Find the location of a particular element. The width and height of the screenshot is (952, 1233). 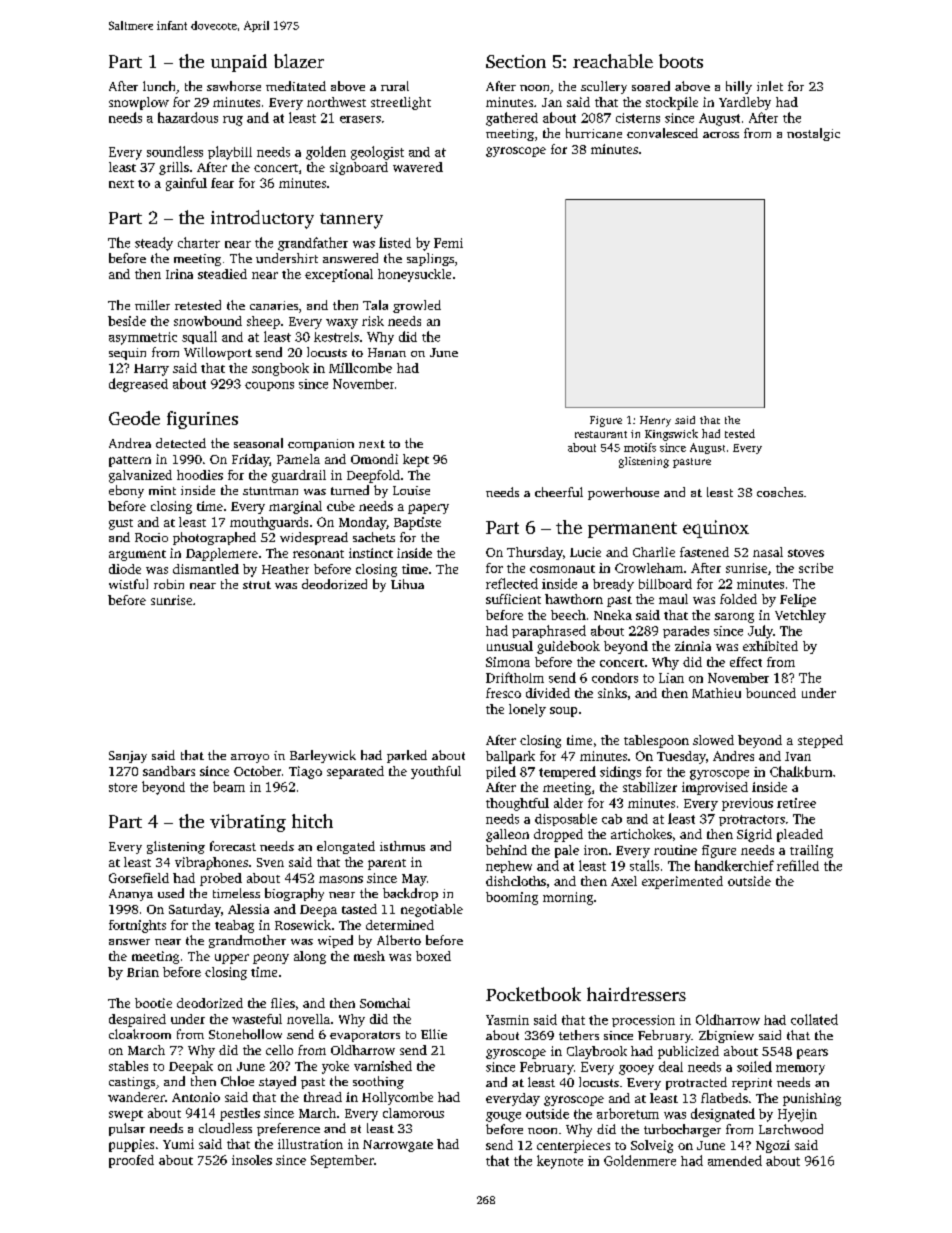

upper is located at coordinates (232, 959).
